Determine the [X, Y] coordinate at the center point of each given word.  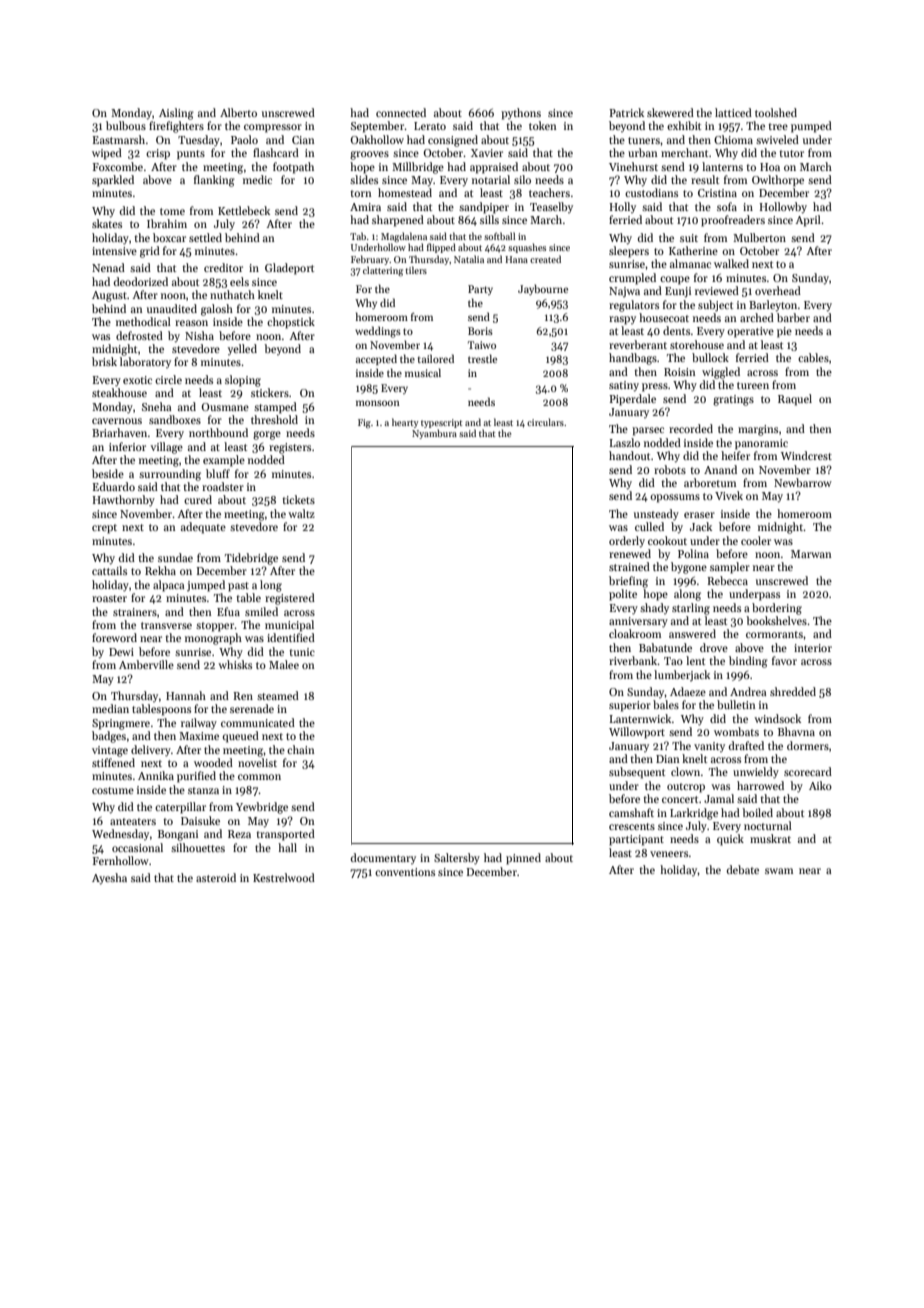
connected [401, 112]
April [808, 221]
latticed [733, 112]
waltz [301, 513]
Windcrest [806, 455]
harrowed [760, 785]
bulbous [126, 125]
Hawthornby [123, 501]
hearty [405, 423]
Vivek [729, 495]
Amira [365, 207]
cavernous [117, 421]
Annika [156, 775]
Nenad [108, 267]
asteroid [216, 877]
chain [301, 749]
